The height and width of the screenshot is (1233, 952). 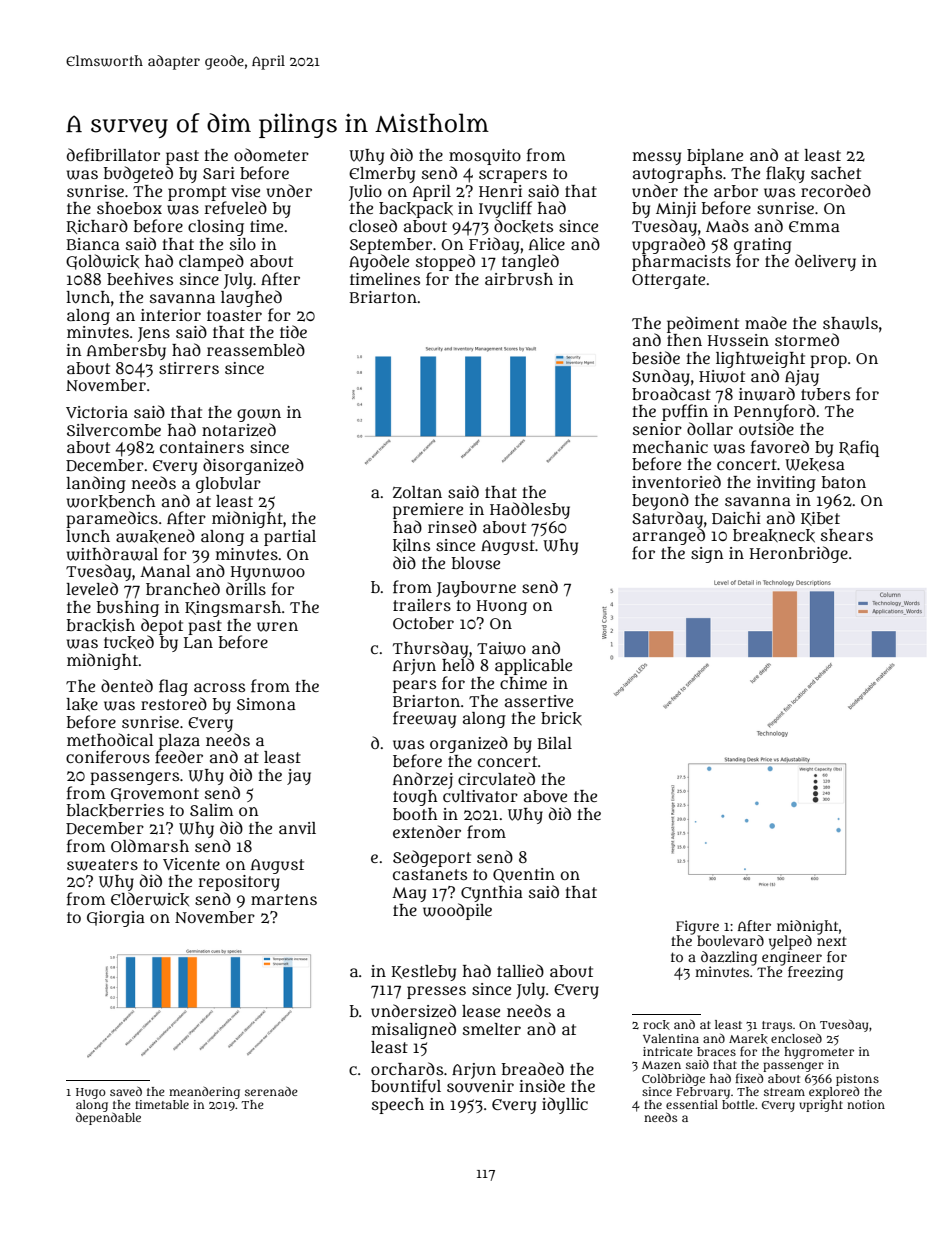 What do you see at coordinates (271, 1091) in the screenshot?
I see `serenade` at bounding box center [271, 1091].
